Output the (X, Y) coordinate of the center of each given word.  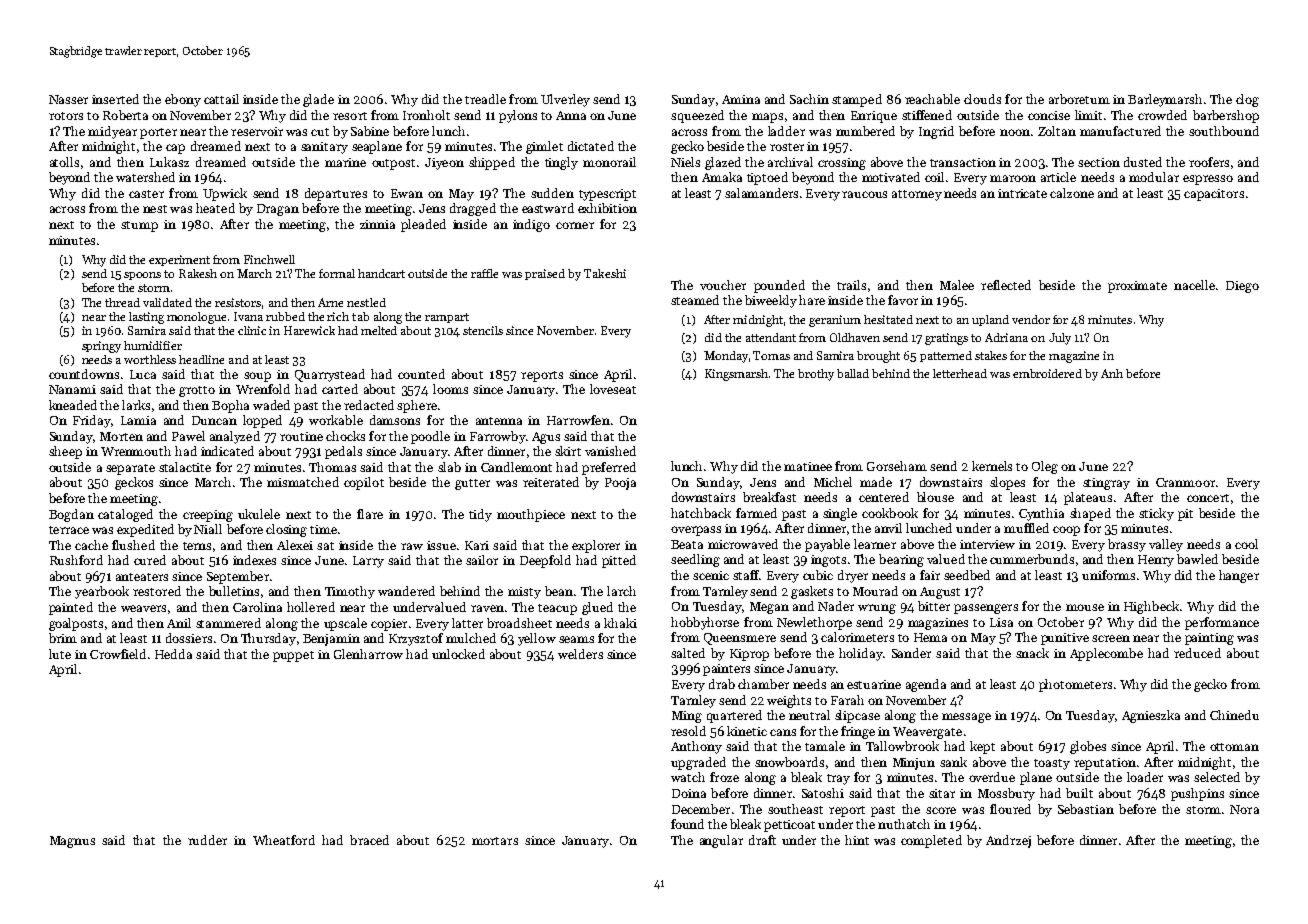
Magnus (72, 842)
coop (1066, 531)
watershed (145, 177)
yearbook (102, 592)
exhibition (607, 208)
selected (1217, 777)
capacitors (1214, 195)
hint (857, 840)
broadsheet (519, 623)
